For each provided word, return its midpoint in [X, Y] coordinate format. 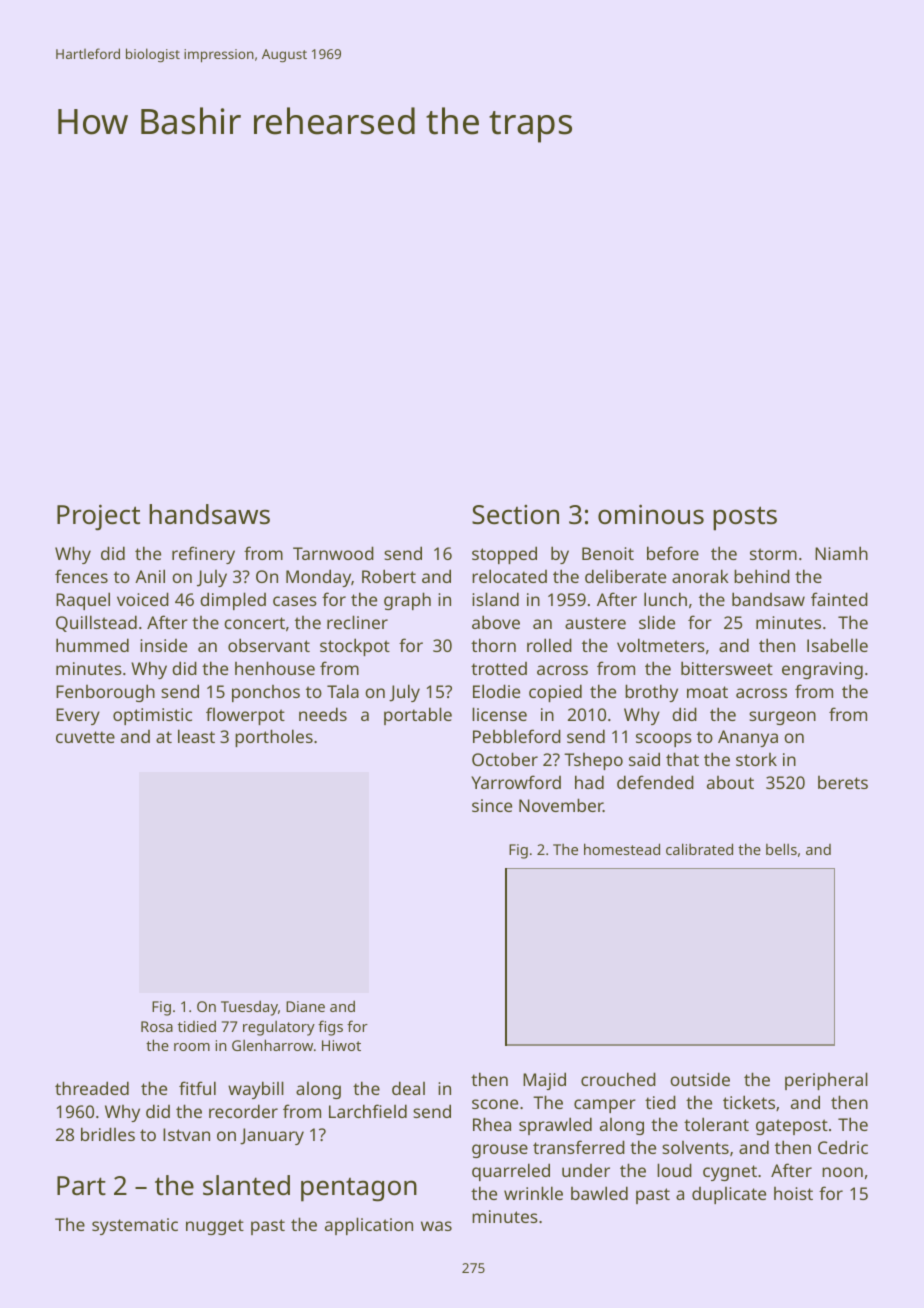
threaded [92, 1088]
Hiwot [341, 1045]
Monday [318, 578]
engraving [822, 670]
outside [700, 1079]
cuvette [85, 737]
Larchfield [368, 1111]
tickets [749, 1102]
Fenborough [105, 693]
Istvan [186, 1134]
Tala [343, 691]
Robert [389, 576]
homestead [622, 849]
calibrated [699, 849]
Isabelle [837, 645]
